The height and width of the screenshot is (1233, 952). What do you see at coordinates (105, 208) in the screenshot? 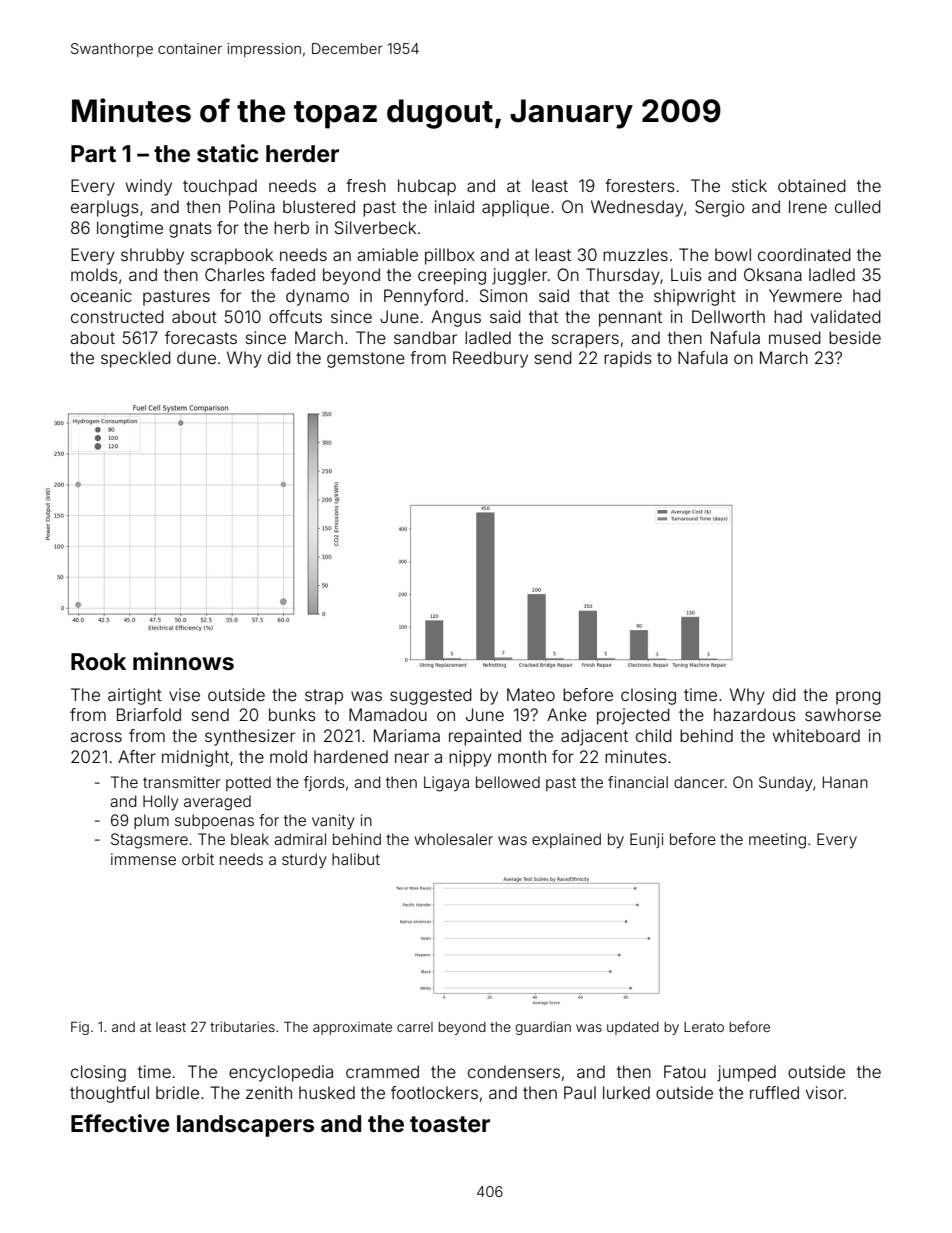
I see `earplugs` at bounding box center [105, 208].
